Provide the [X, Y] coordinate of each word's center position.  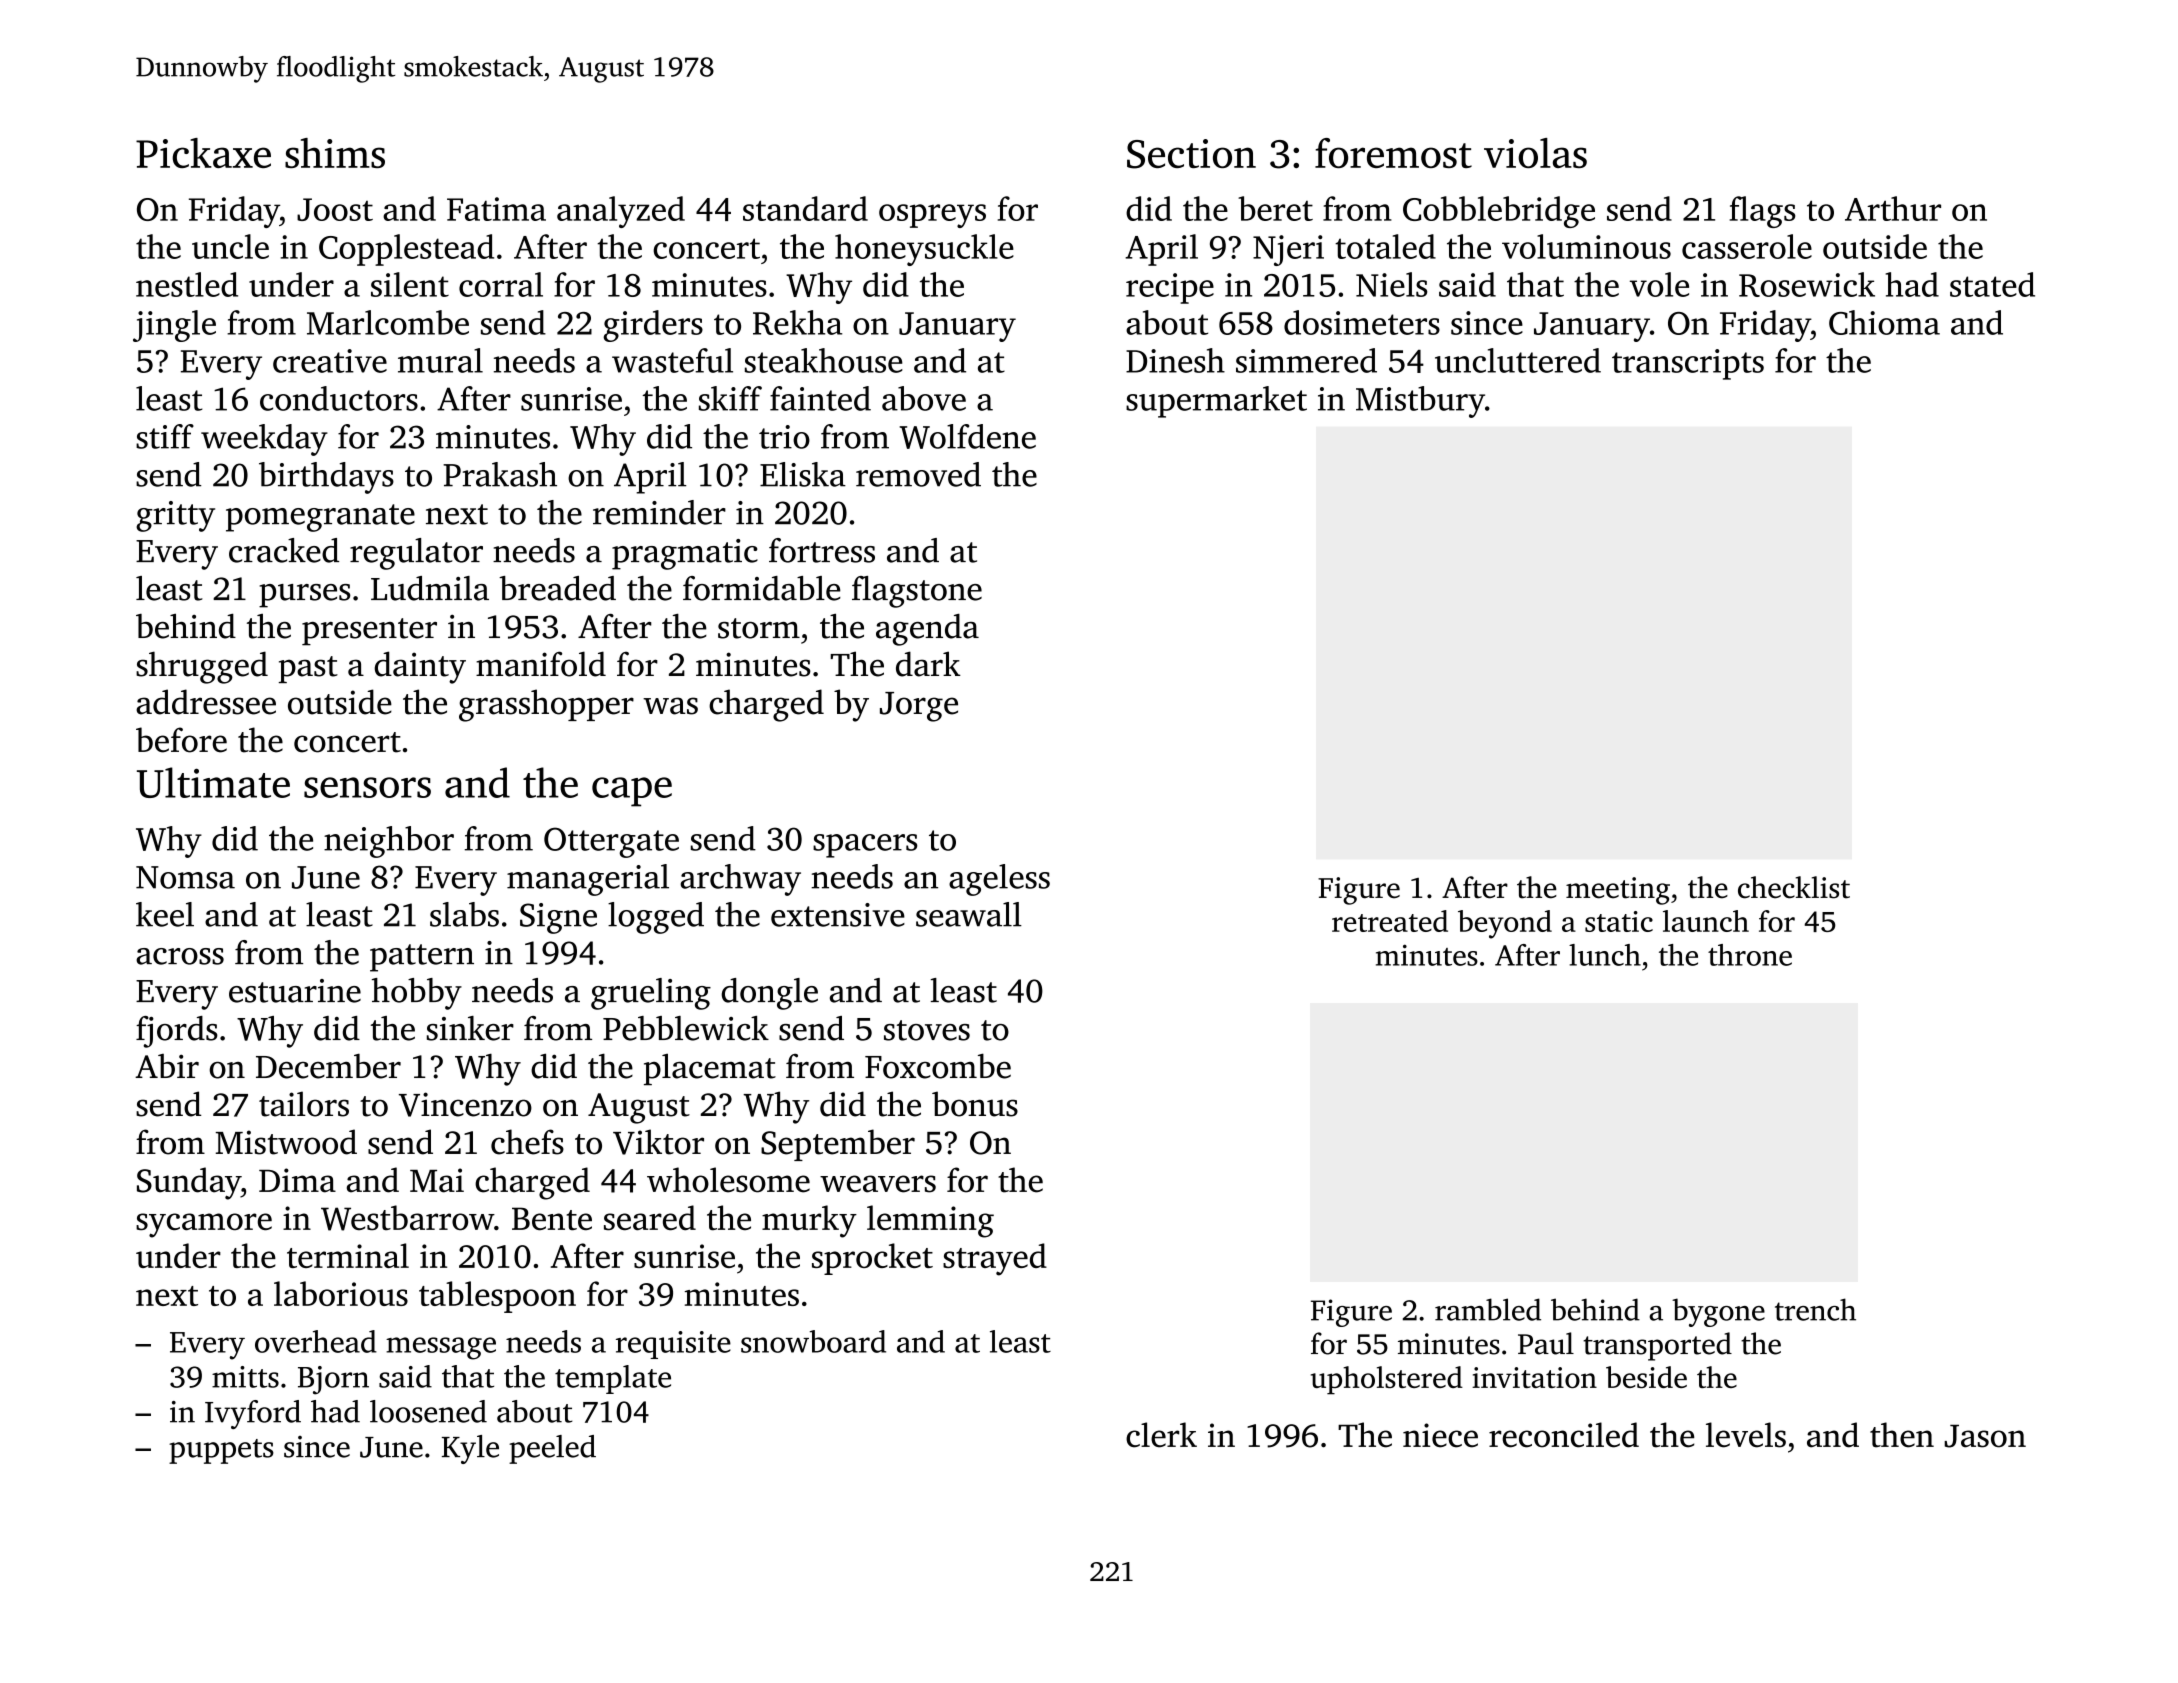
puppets [221, 1451]
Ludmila [430, 588]
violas [1535, 153]
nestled [187, 284]
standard [805, 208]
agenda [927, 630]
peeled [552, 1449]
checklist [1794, 887]
